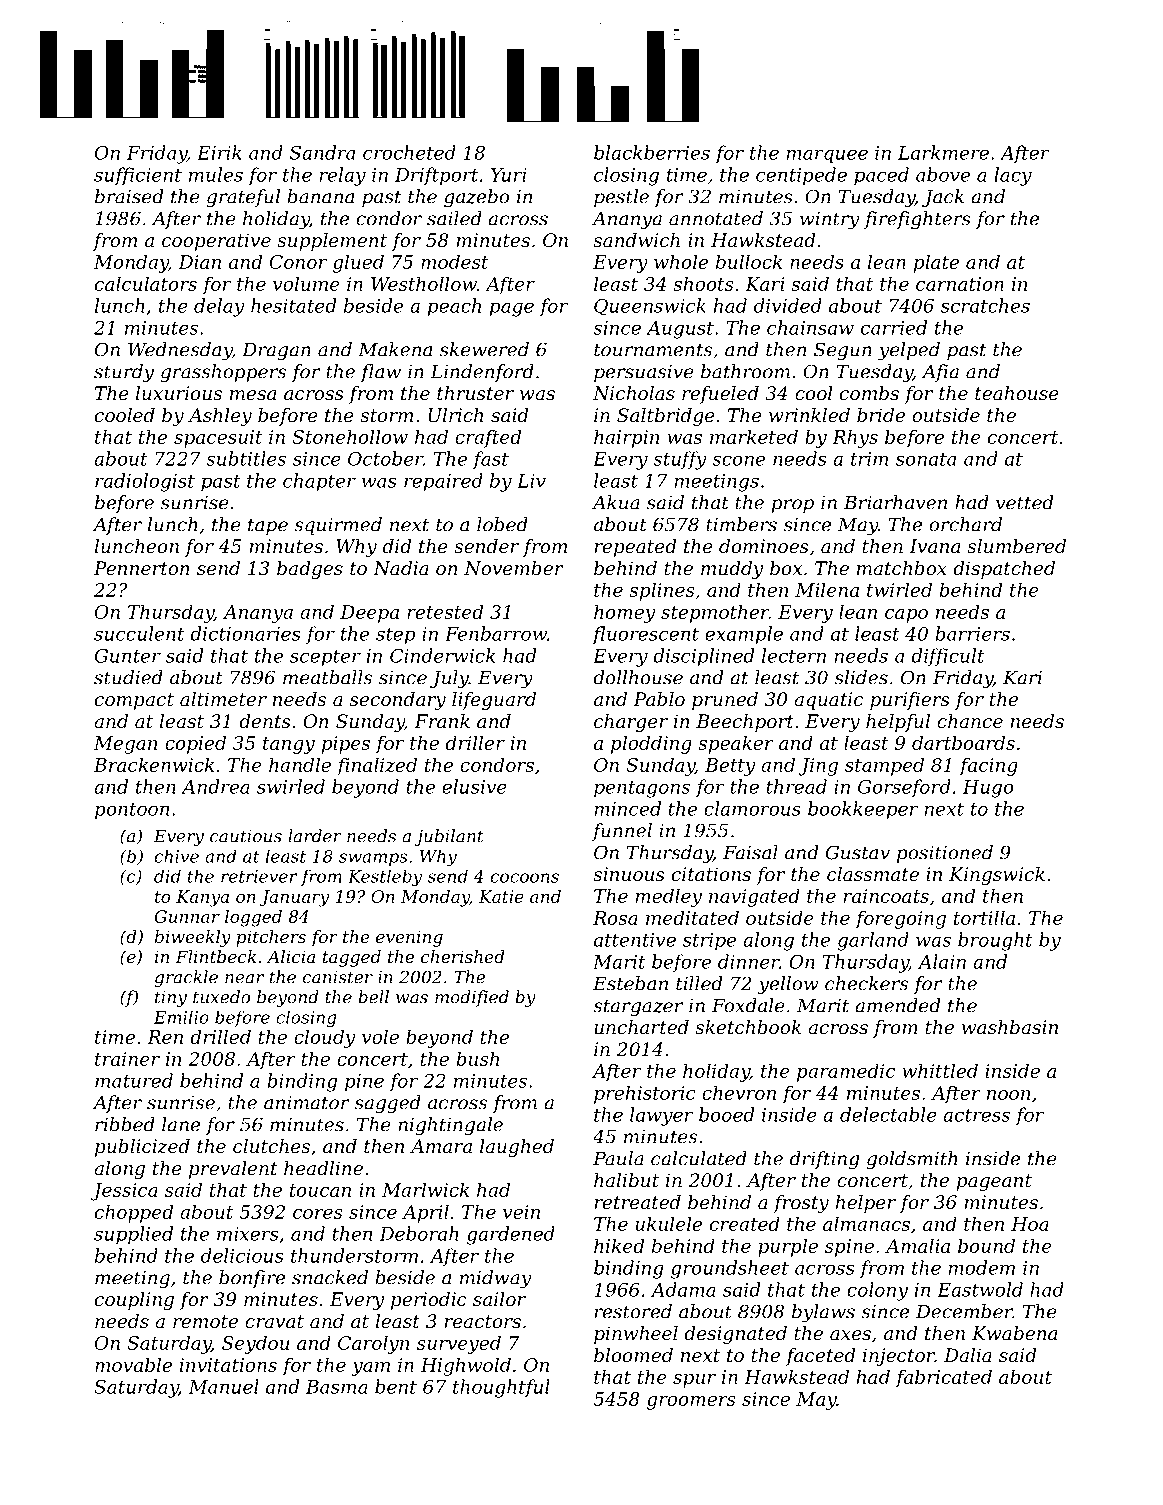 The image size is (1163, 1505). I want to click on elusive, so click(474, 786).
